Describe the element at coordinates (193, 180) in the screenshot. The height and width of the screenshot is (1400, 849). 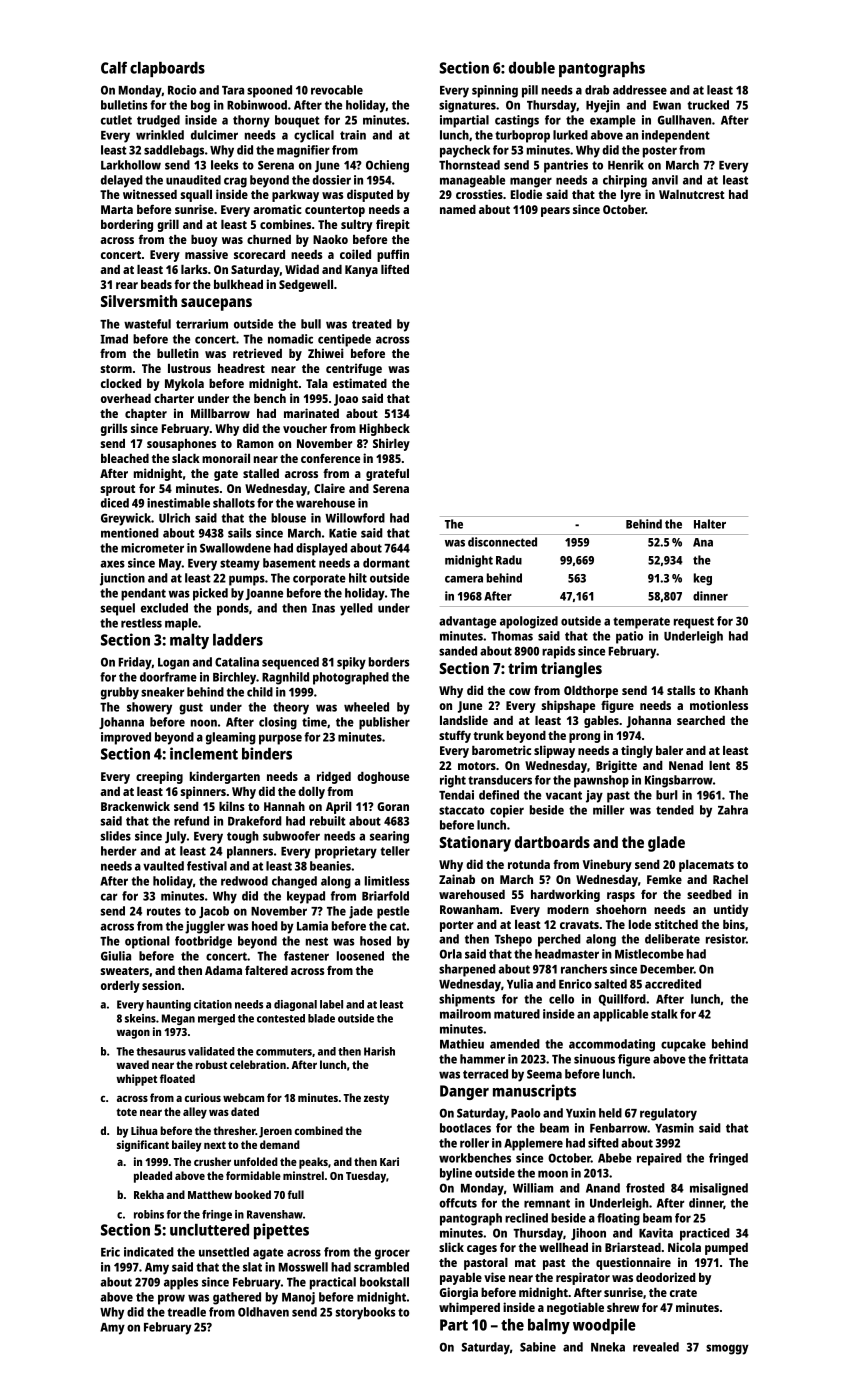
I see `unaudited` at that location.
